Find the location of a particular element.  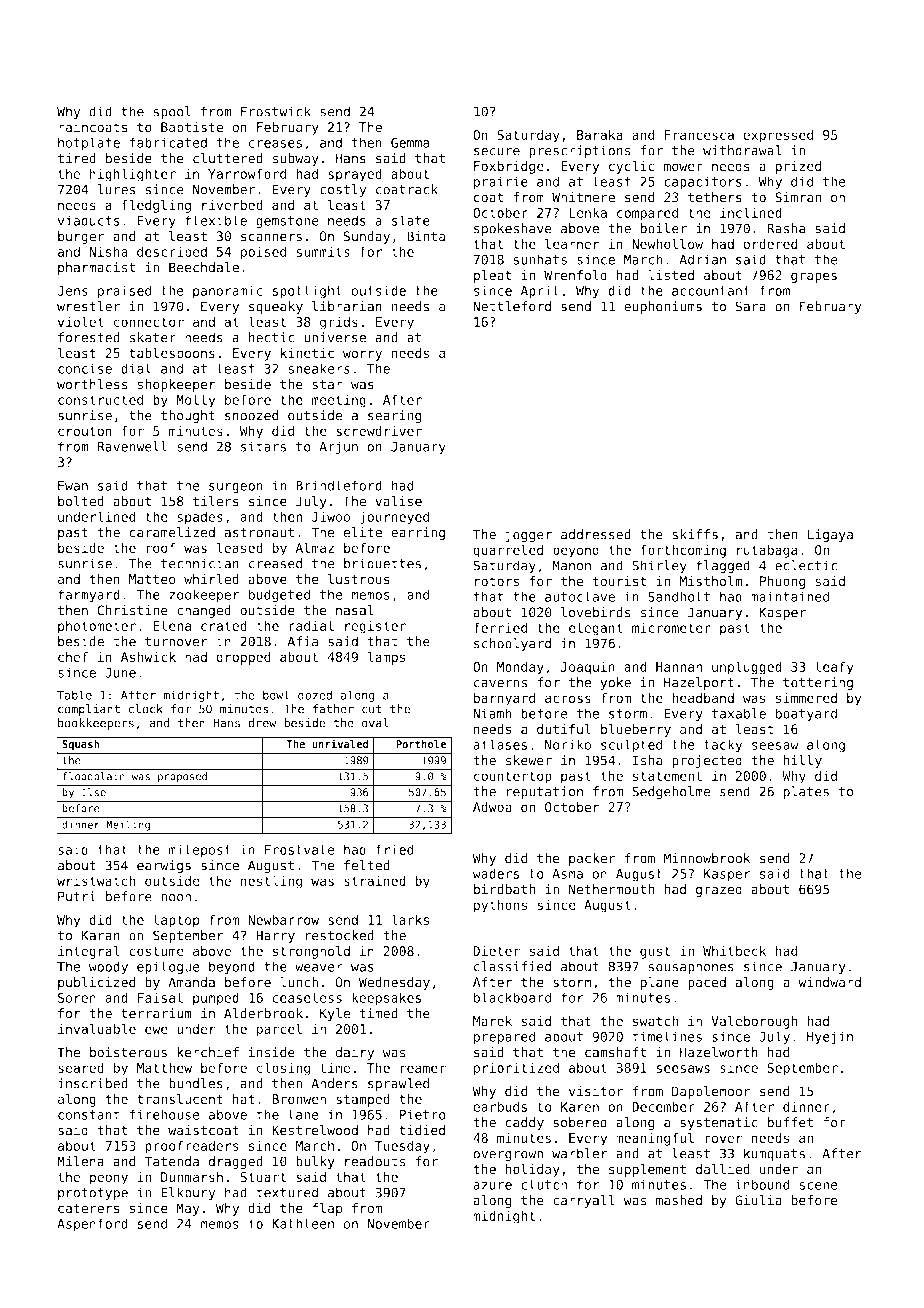

spokeshave is located at coordinates (513, 229).
